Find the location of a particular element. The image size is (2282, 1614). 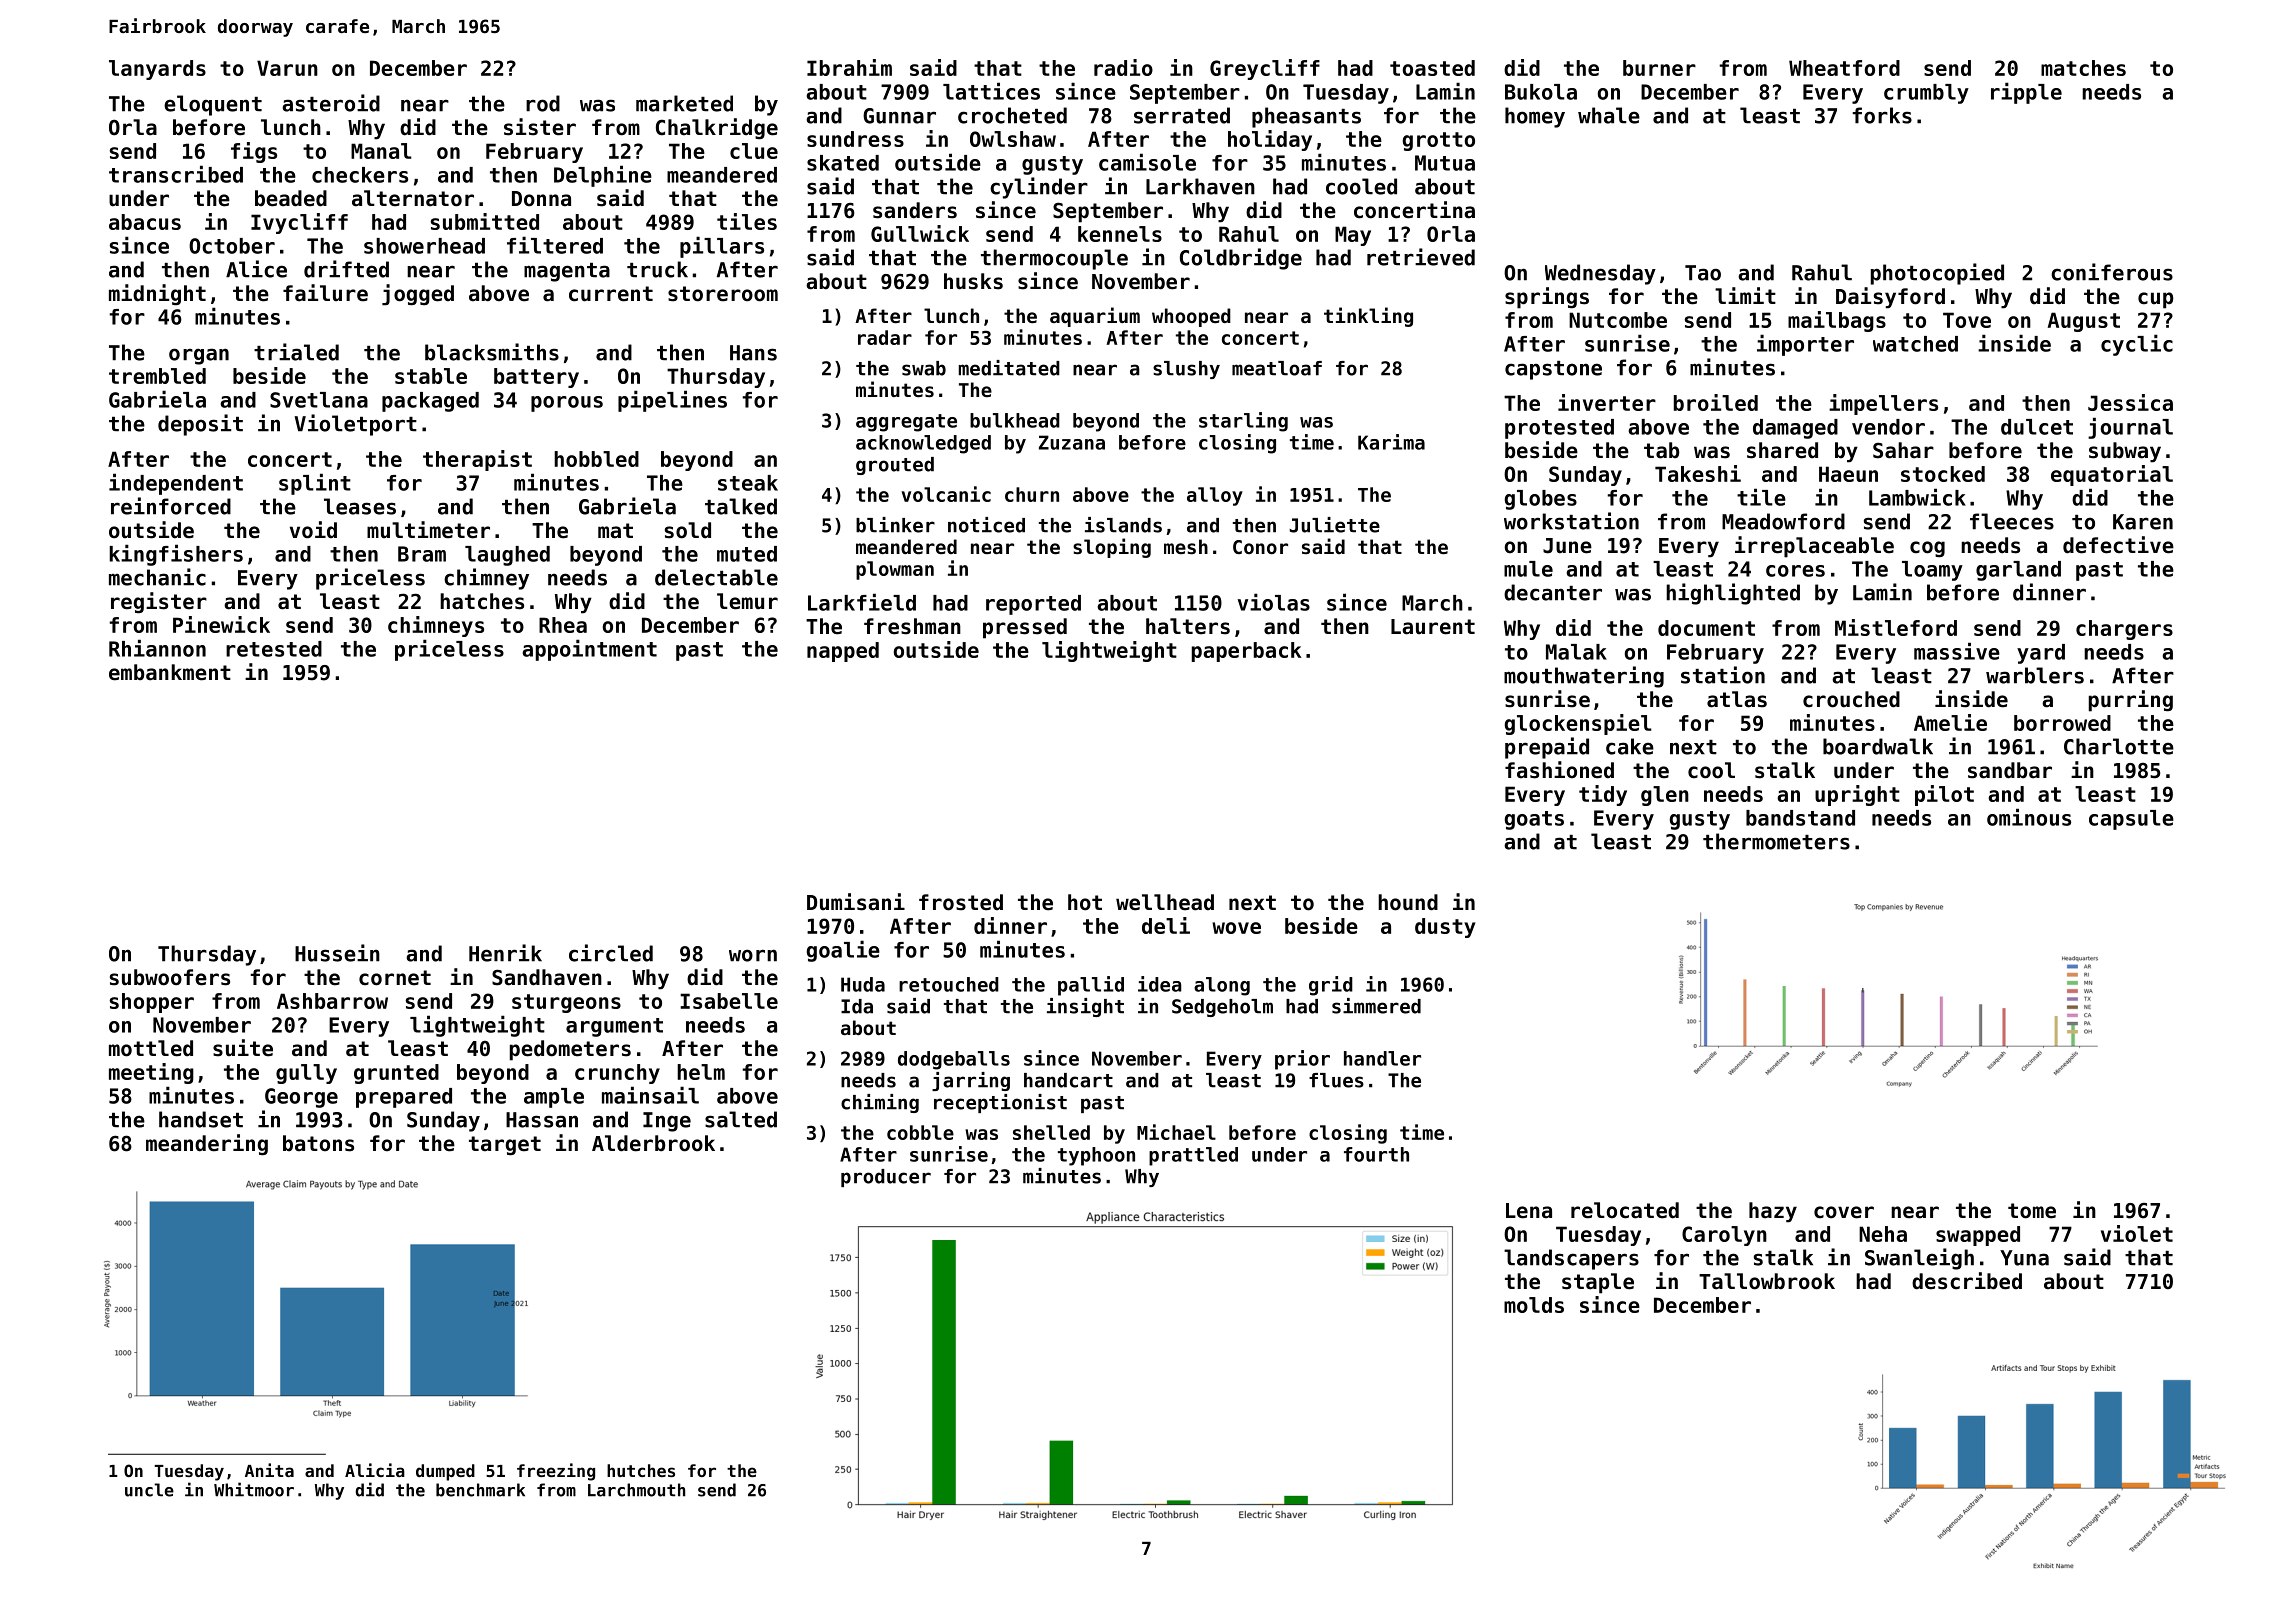

defective is located at coordinates (2118, 545).
